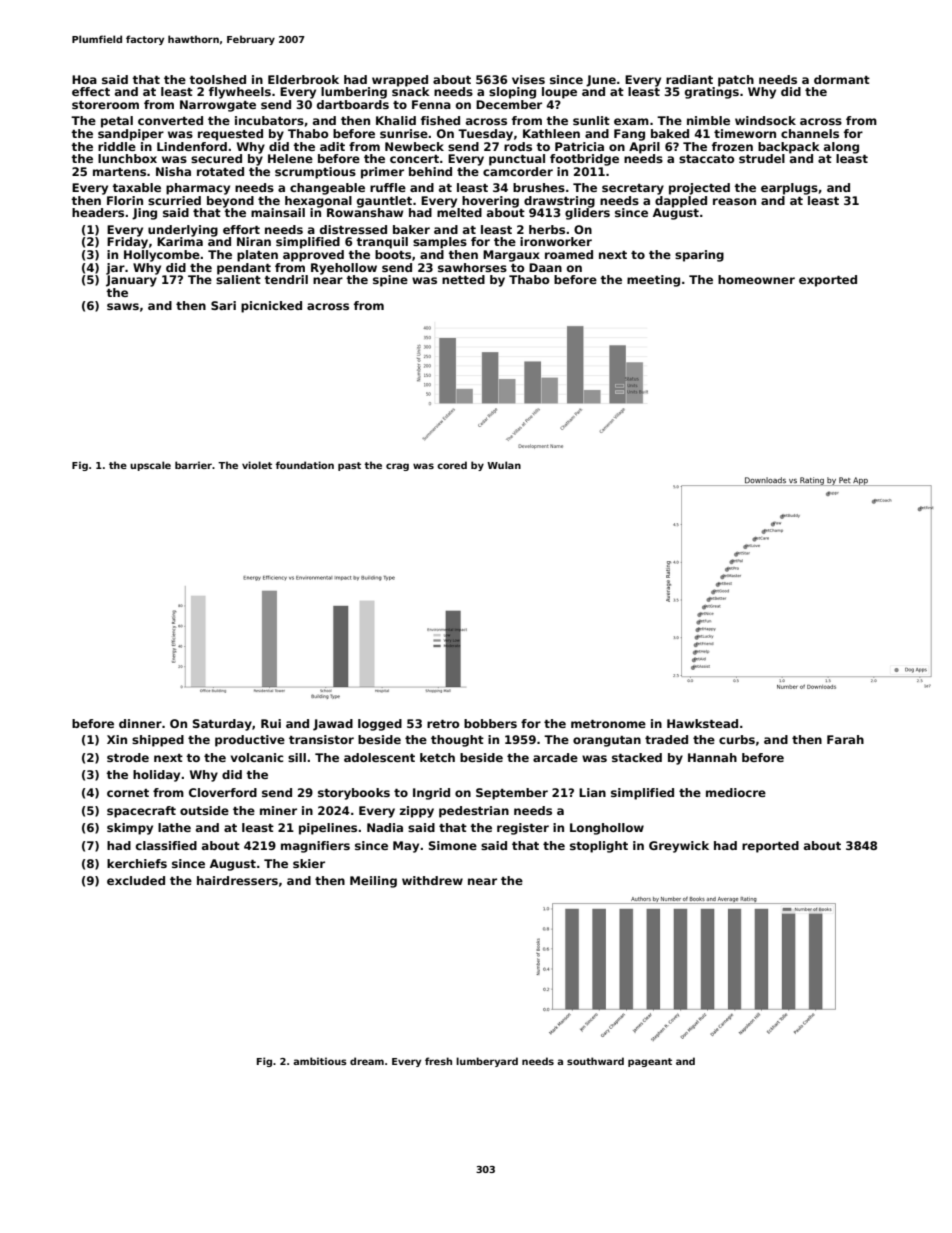 The width and height of the document is (952, 1233). Describe the element at coordinates (269, 120) in the document. I see `incubators` at that location.
